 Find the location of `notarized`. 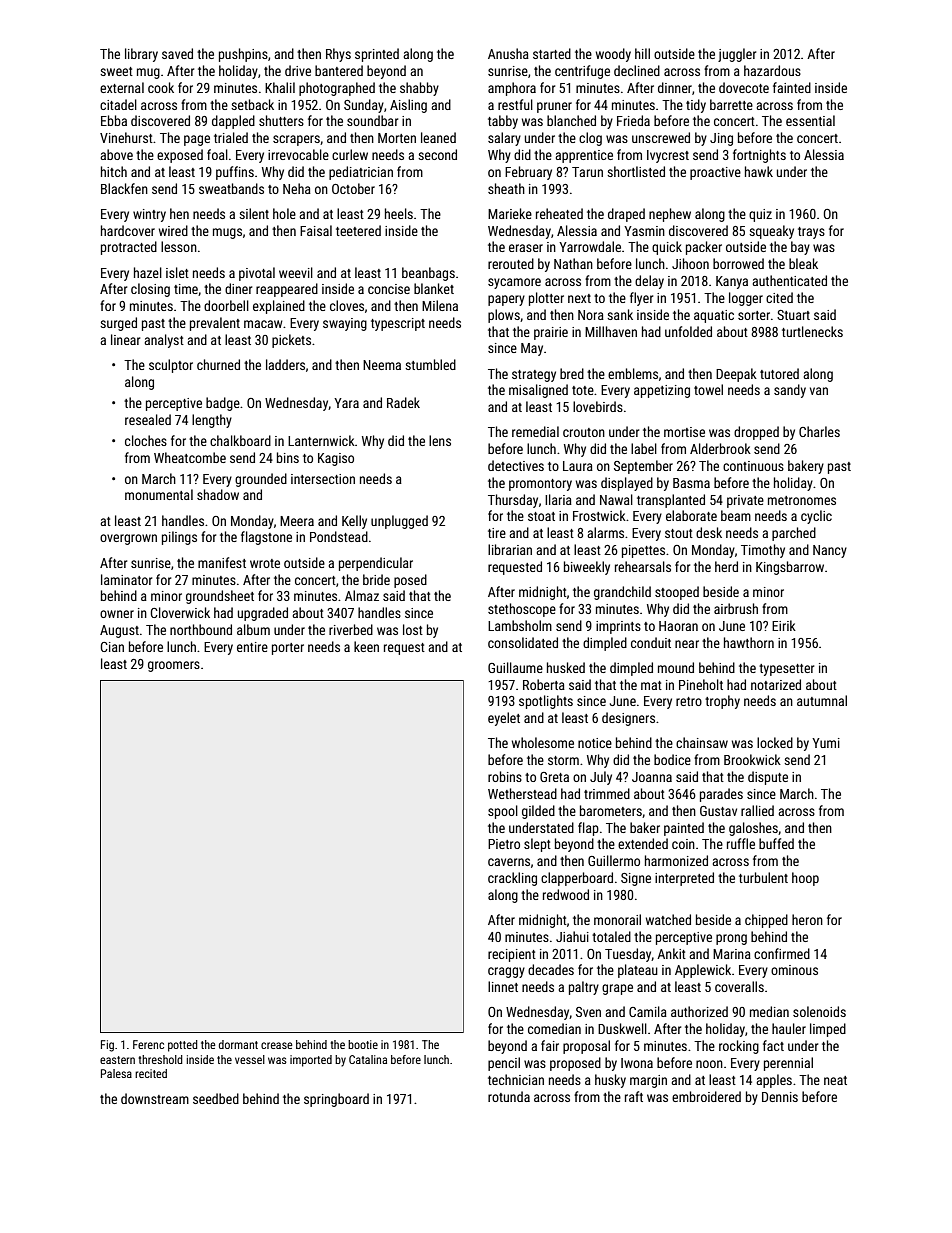

notarized is located at coordinates (776, 684).
